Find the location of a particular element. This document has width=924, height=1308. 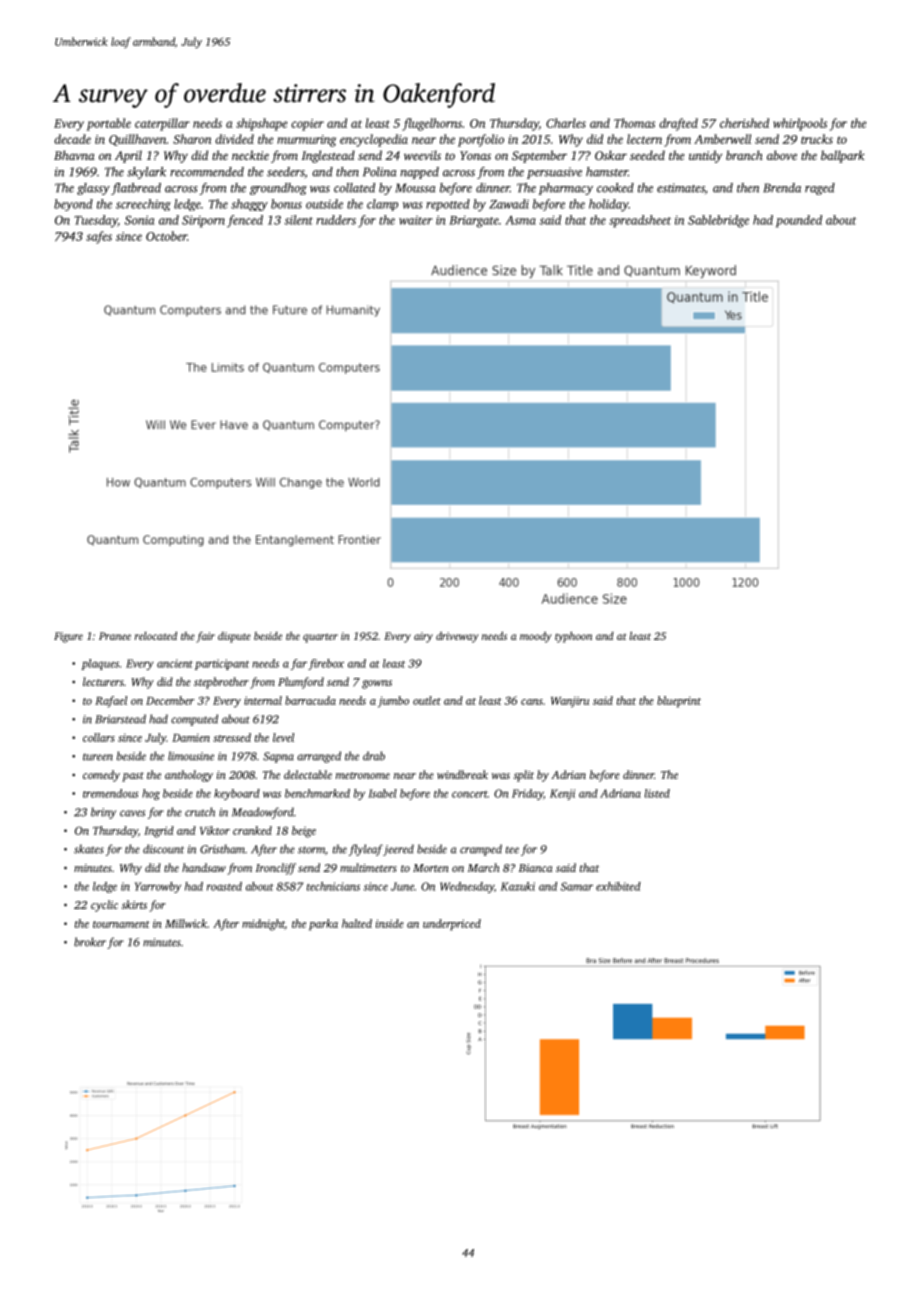

typhoon is located at coordinates (573, 637).
